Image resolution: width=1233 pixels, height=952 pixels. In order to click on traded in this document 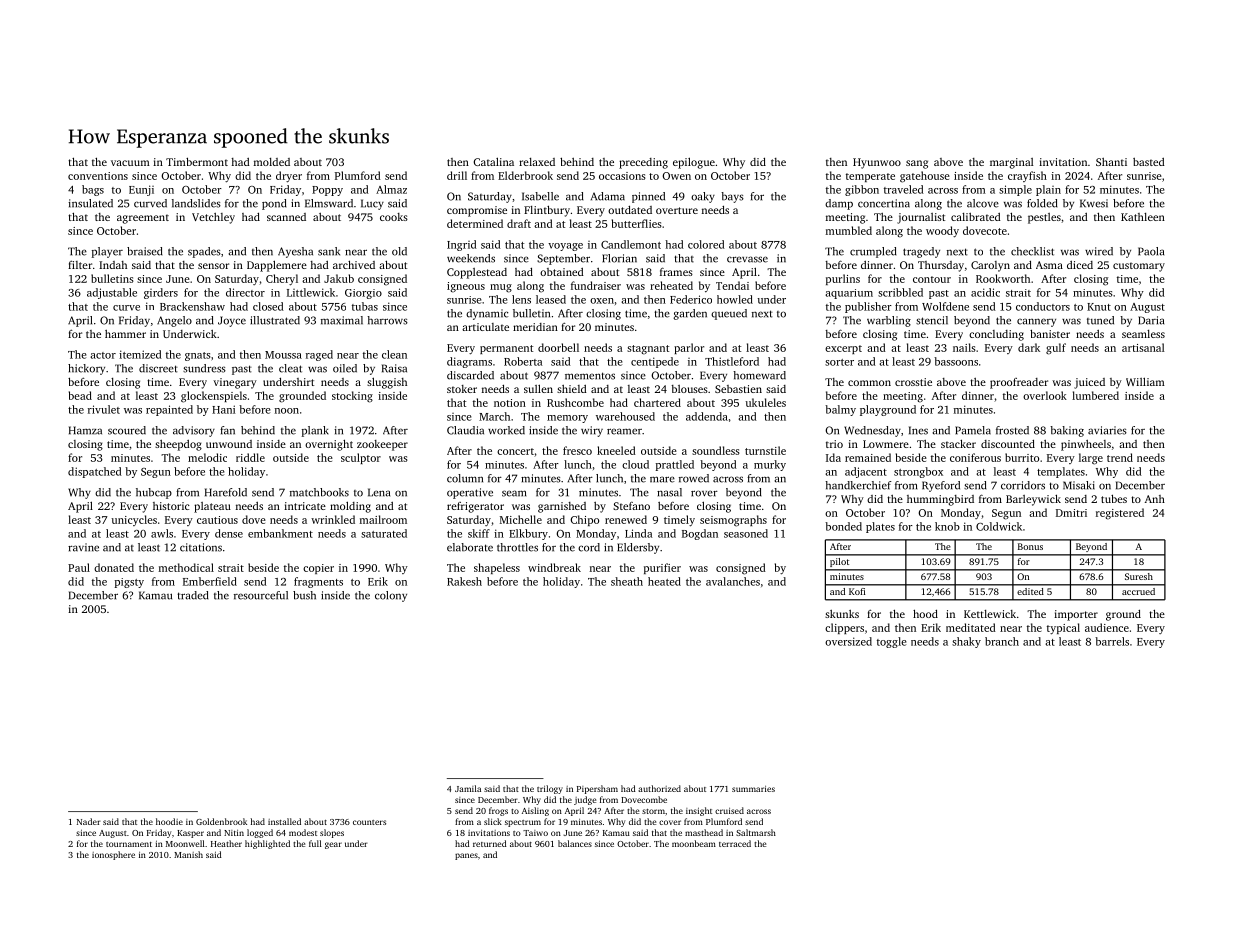, I will do `click(193, 595)`.
